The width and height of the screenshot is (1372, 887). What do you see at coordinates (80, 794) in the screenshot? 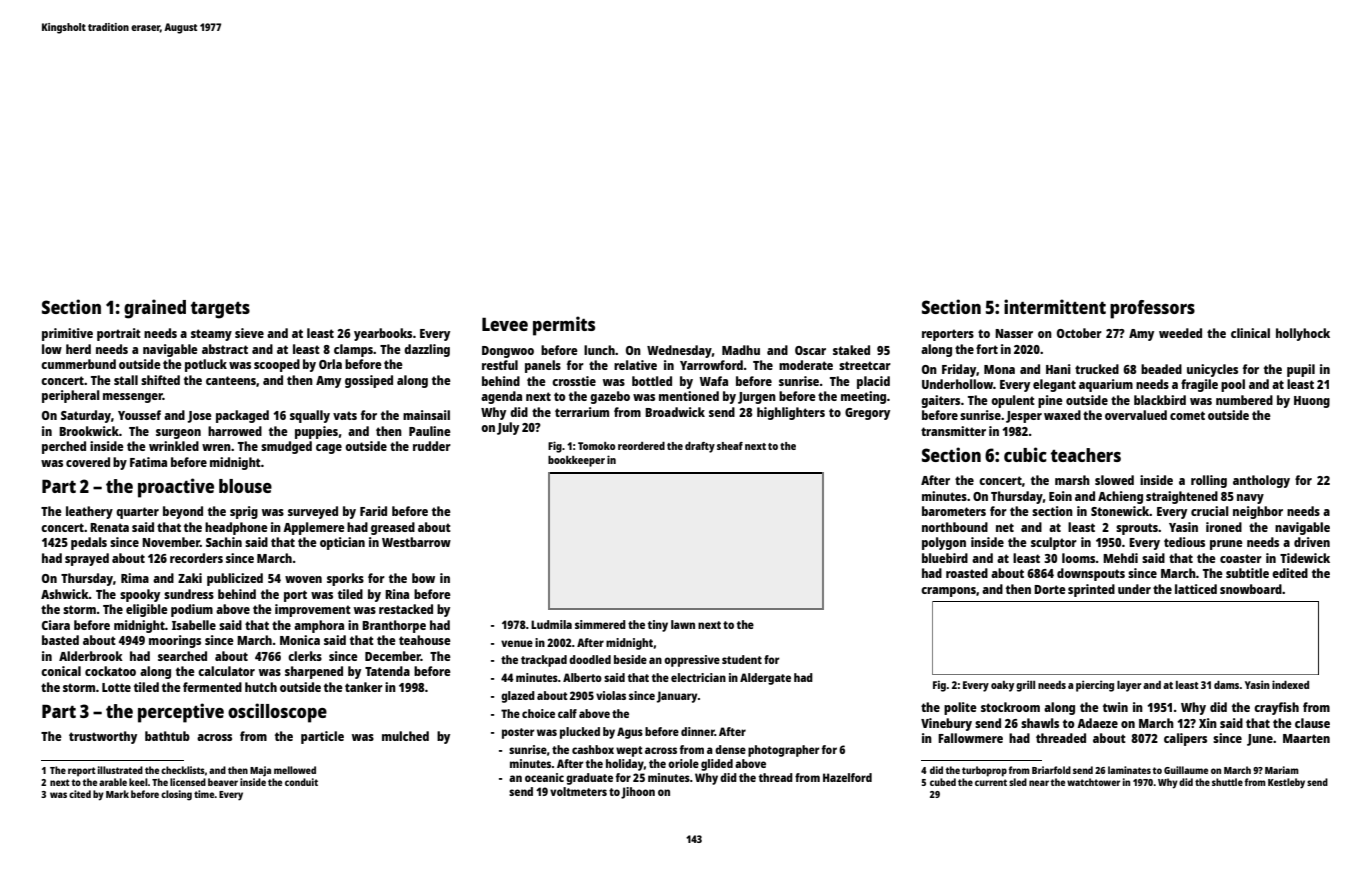
I see `cited` at bounding box center [80, 794].
